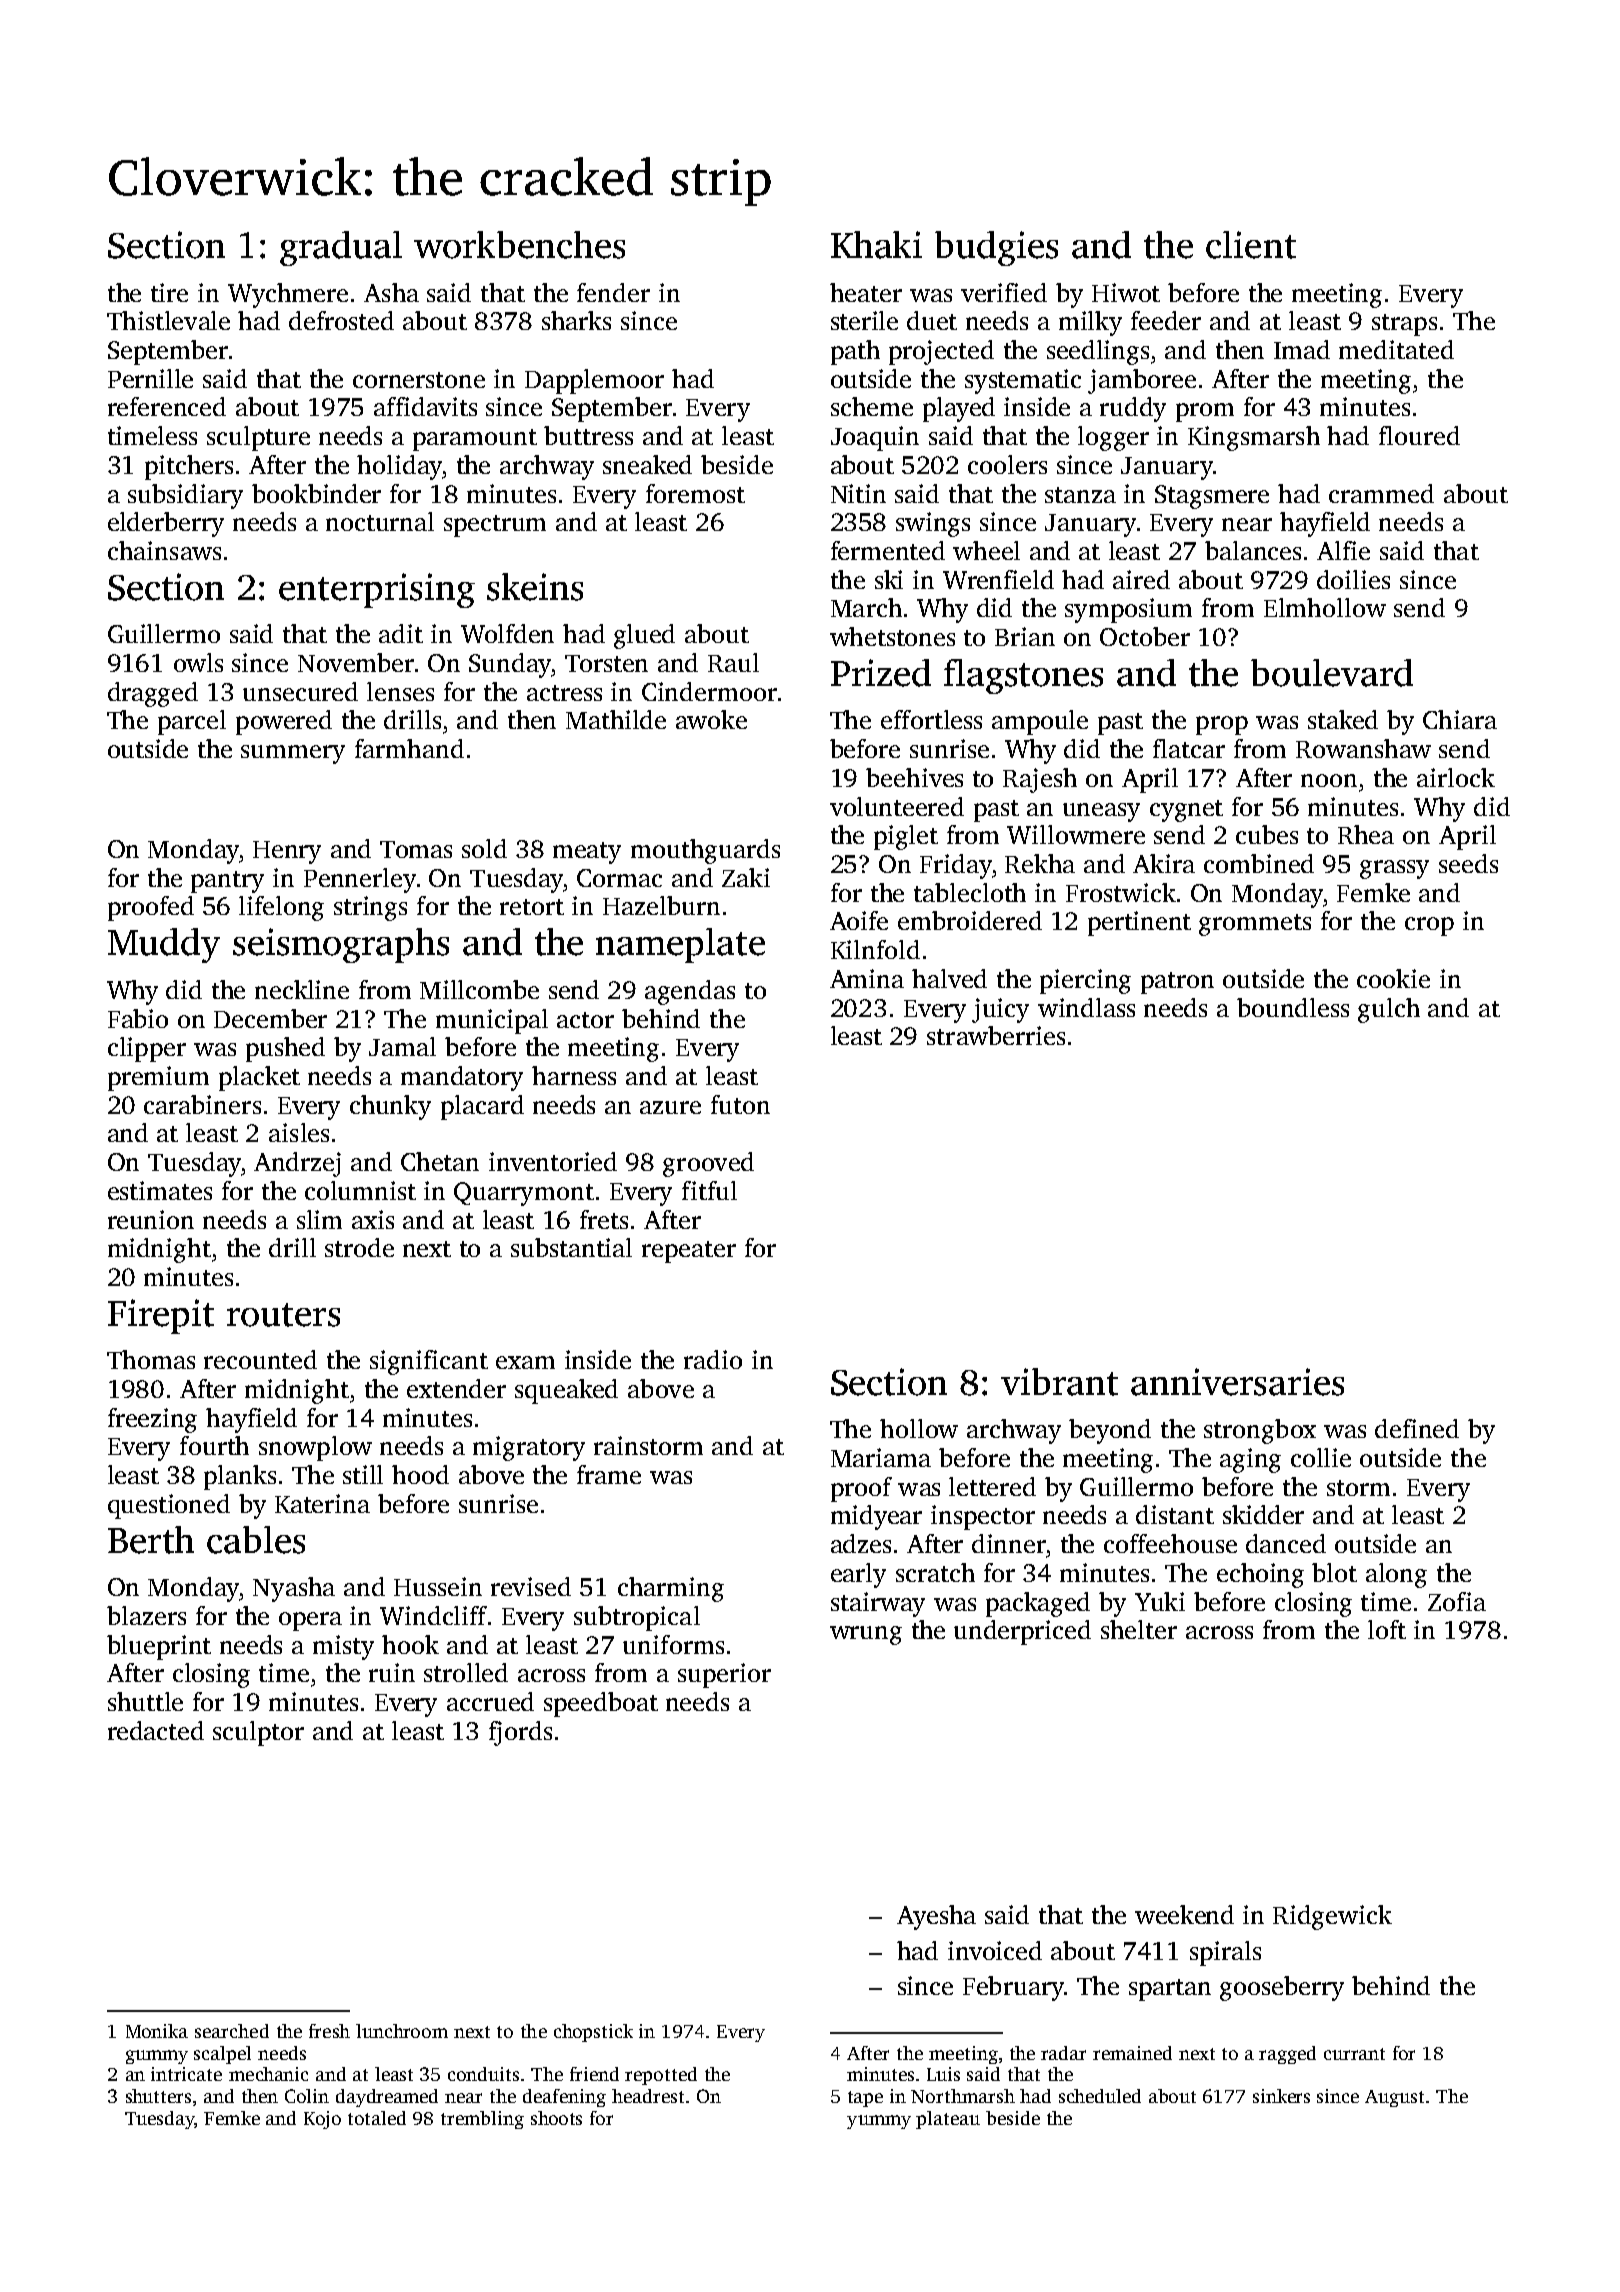  Describe the element at coordinates (740, 1104) in the screenshot. I see `futon` at that location.
